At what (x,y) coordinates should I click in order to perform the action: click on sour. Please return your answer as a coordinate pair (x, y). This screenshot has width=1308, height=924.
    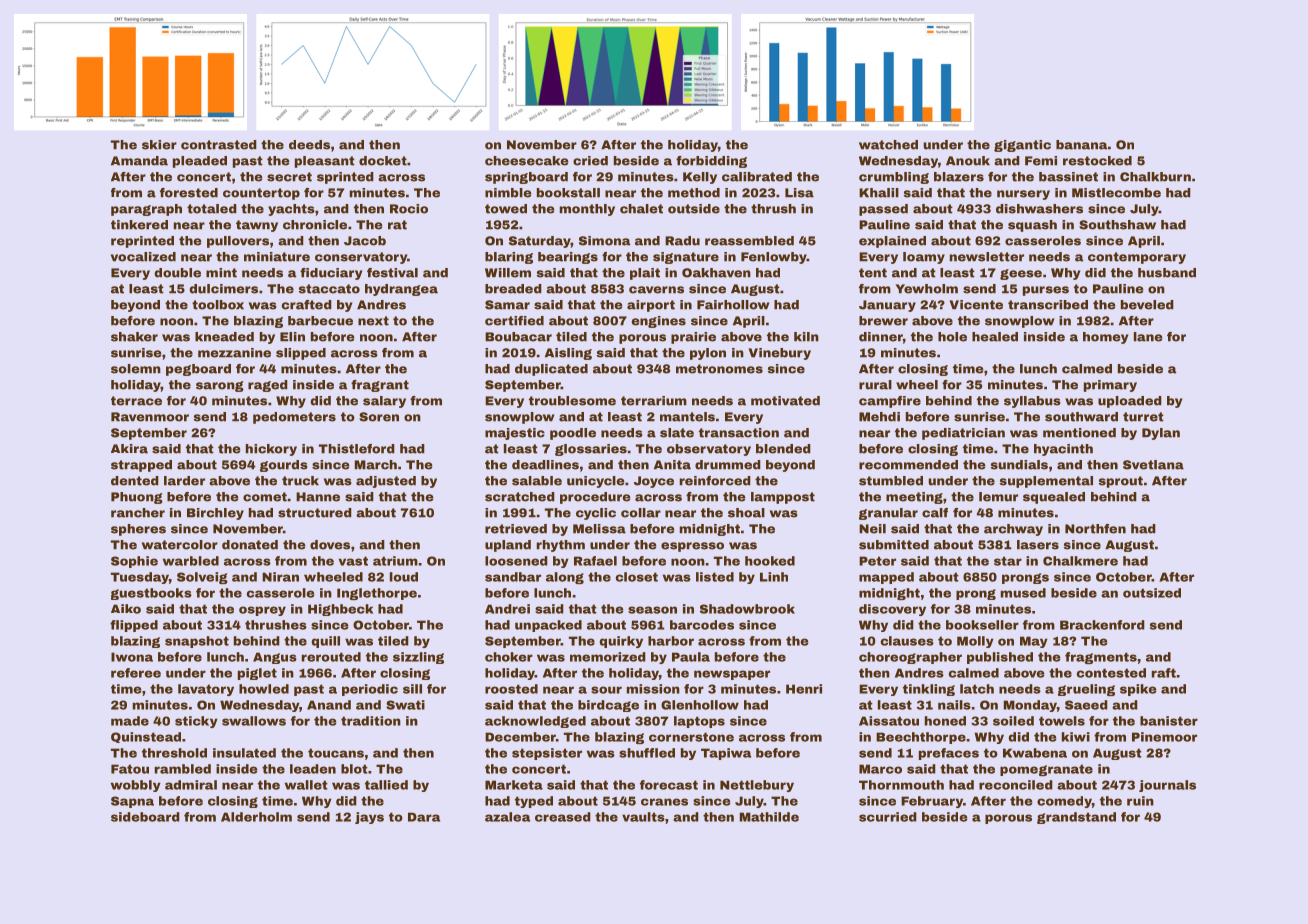
    Looking at the image, I should click on (606, 690).
